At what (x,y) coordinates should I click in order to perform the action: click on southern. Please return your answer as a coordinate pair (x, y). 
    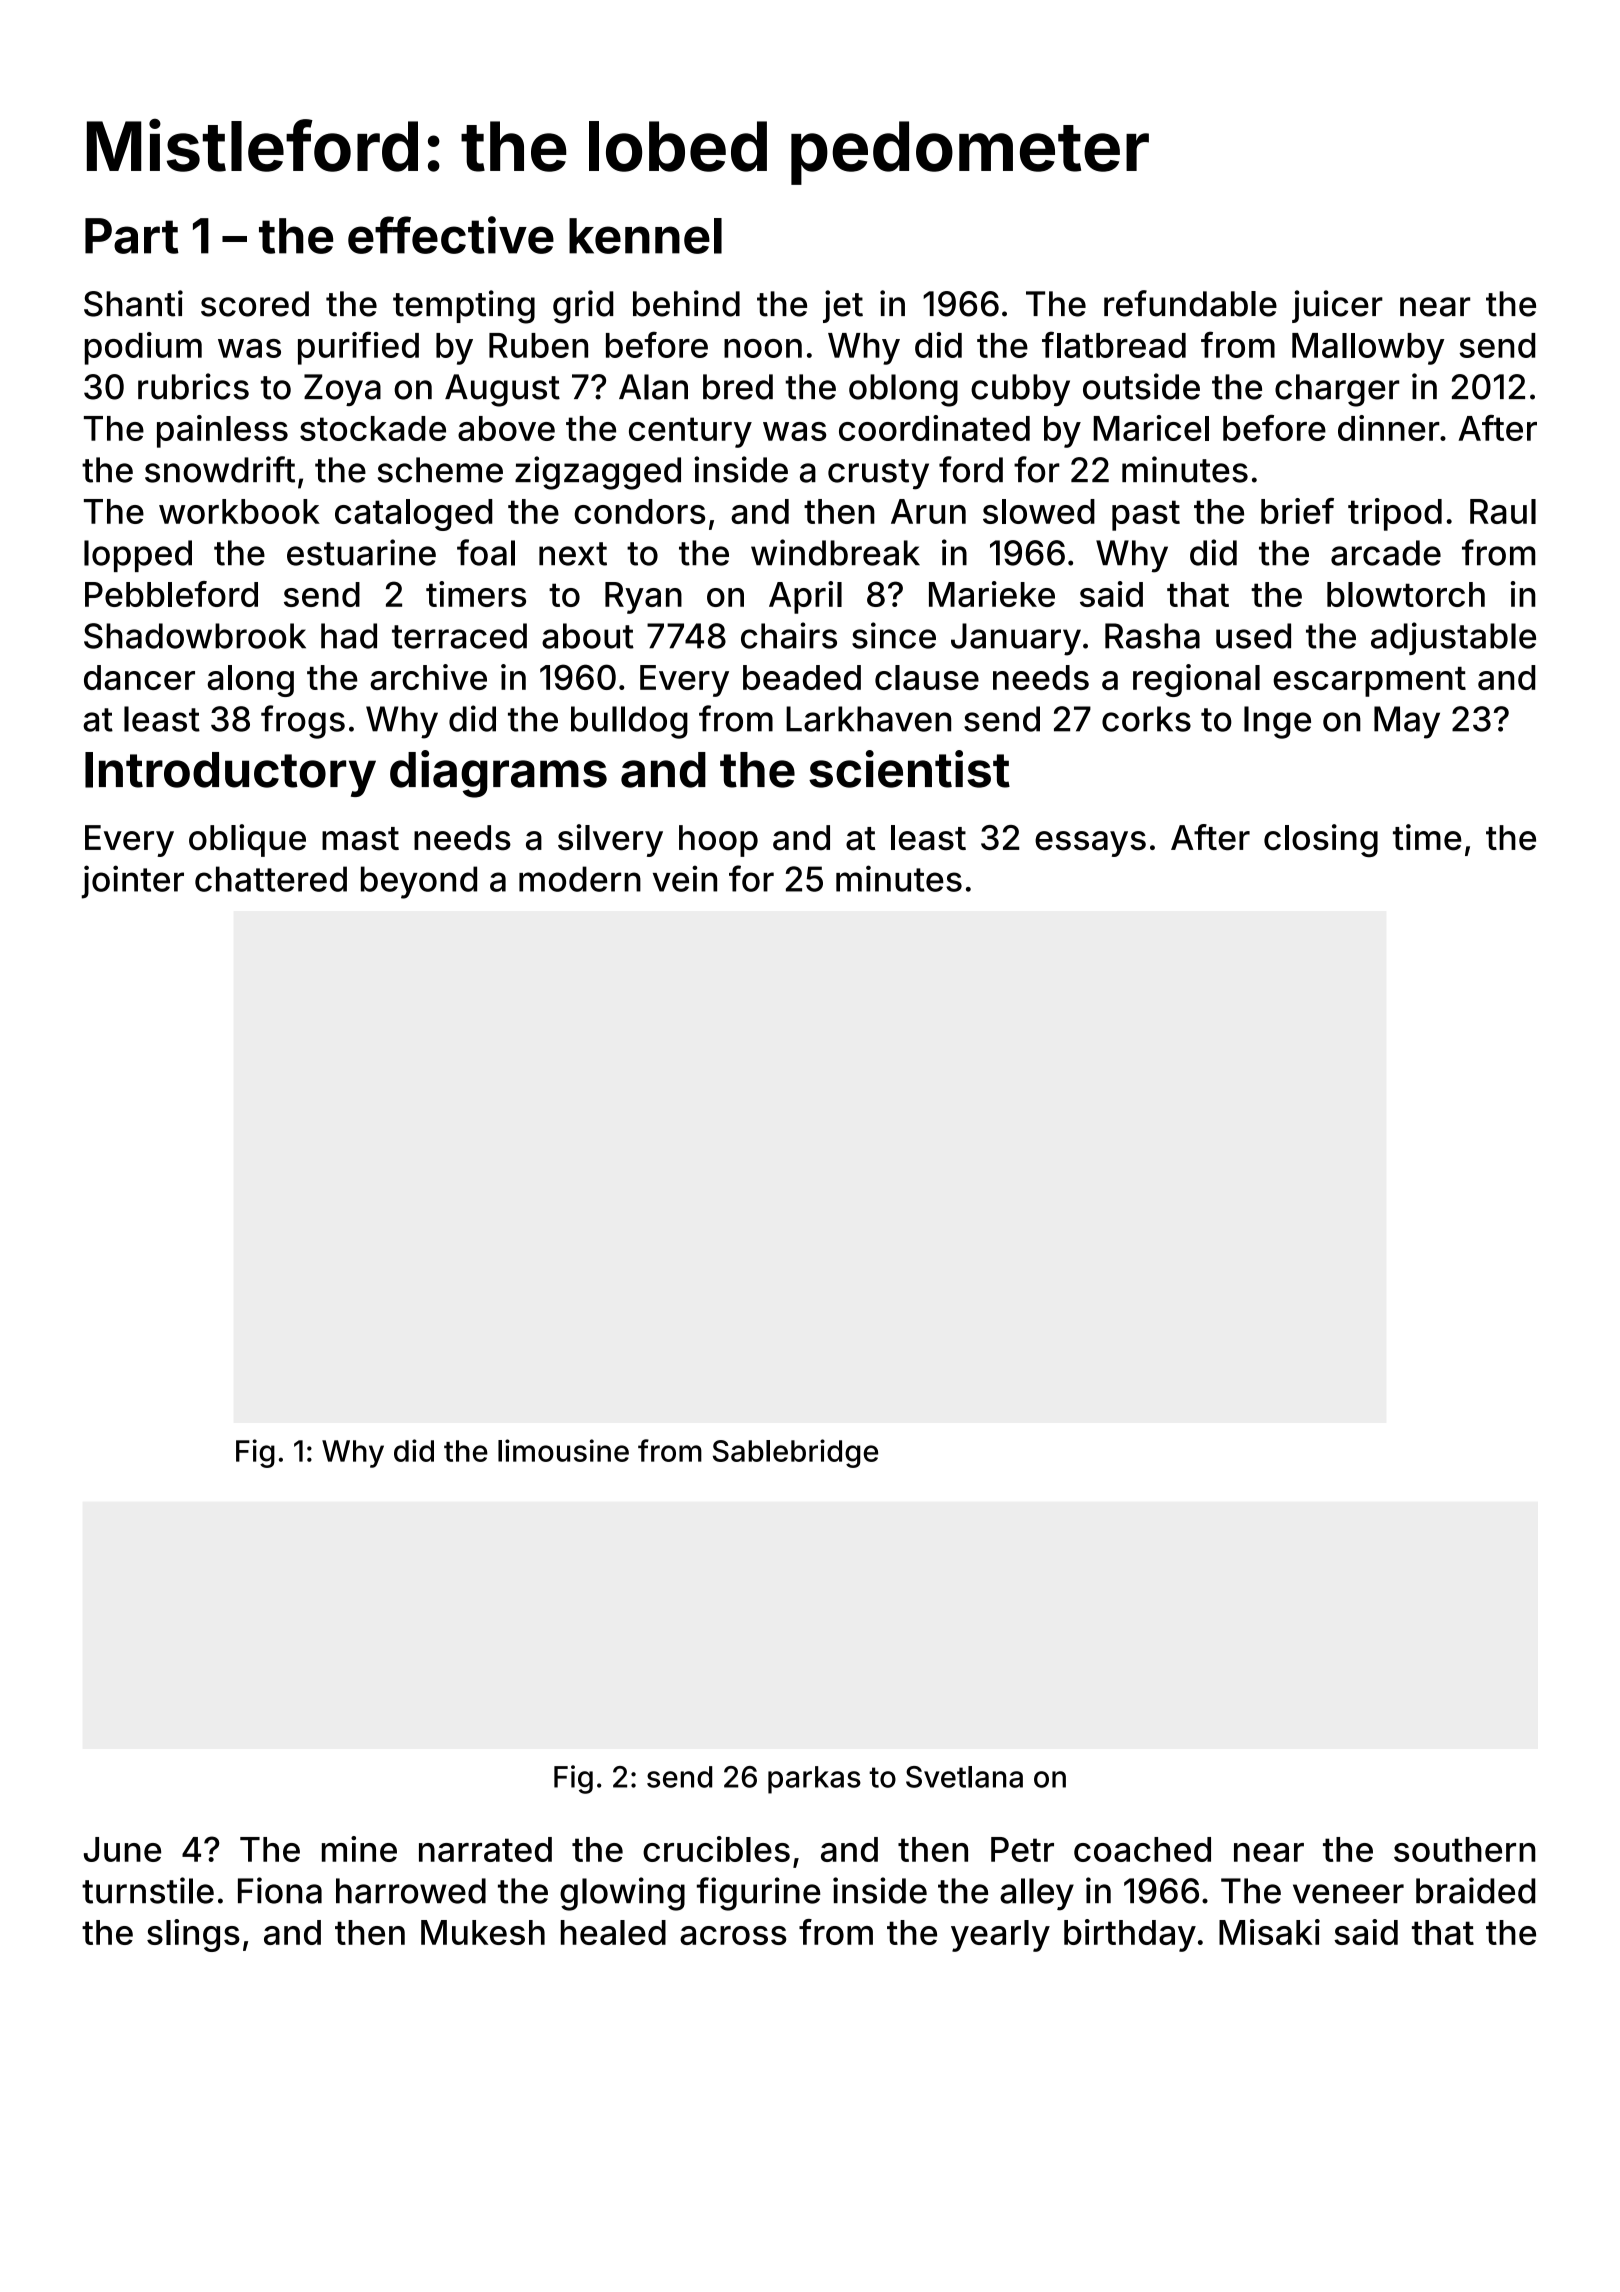
    Looking at the image, I should click on (1465, 1849).
